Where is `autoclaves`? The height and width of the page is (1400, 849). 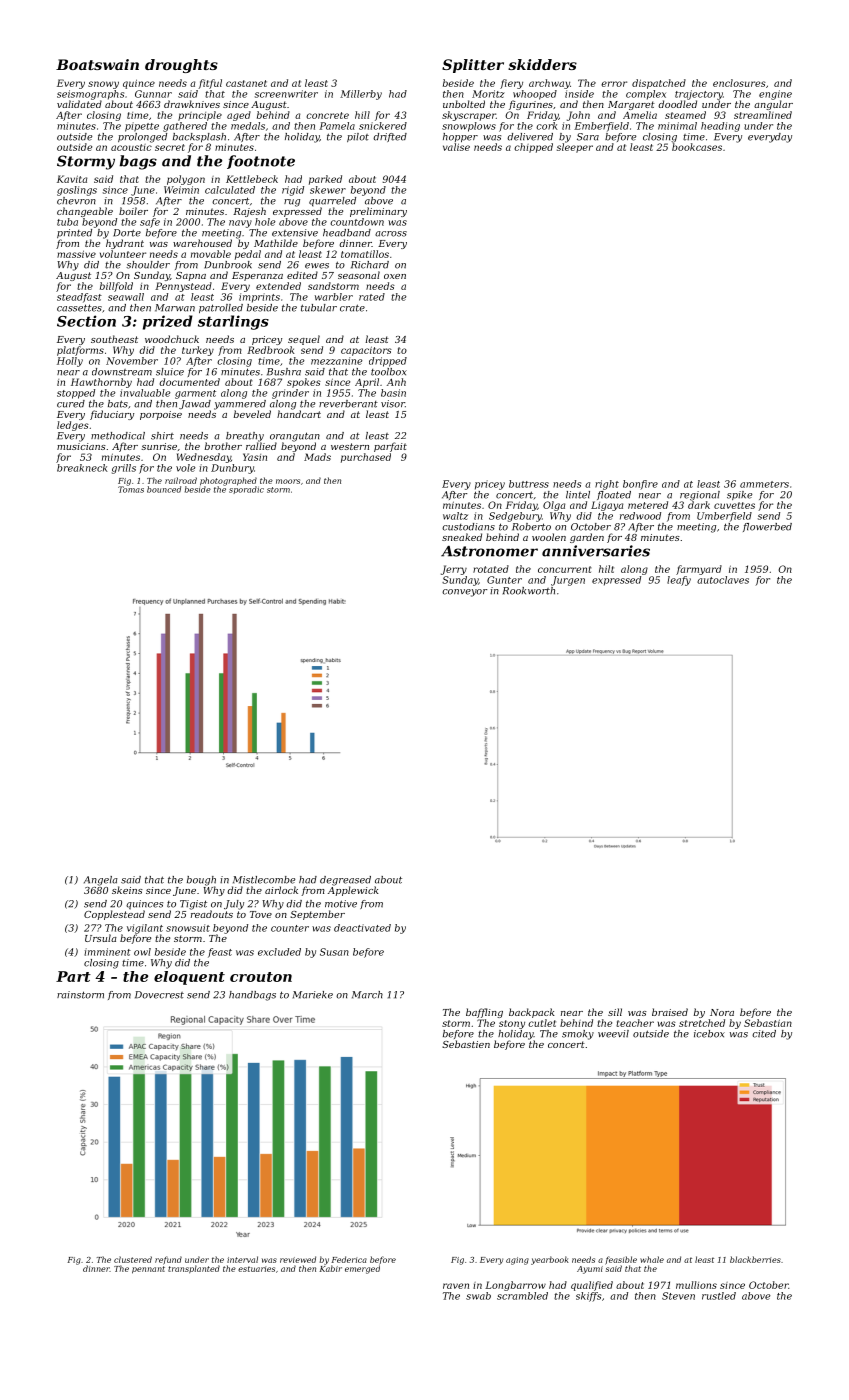 autoclaves is located at coordinates (723, 580).
